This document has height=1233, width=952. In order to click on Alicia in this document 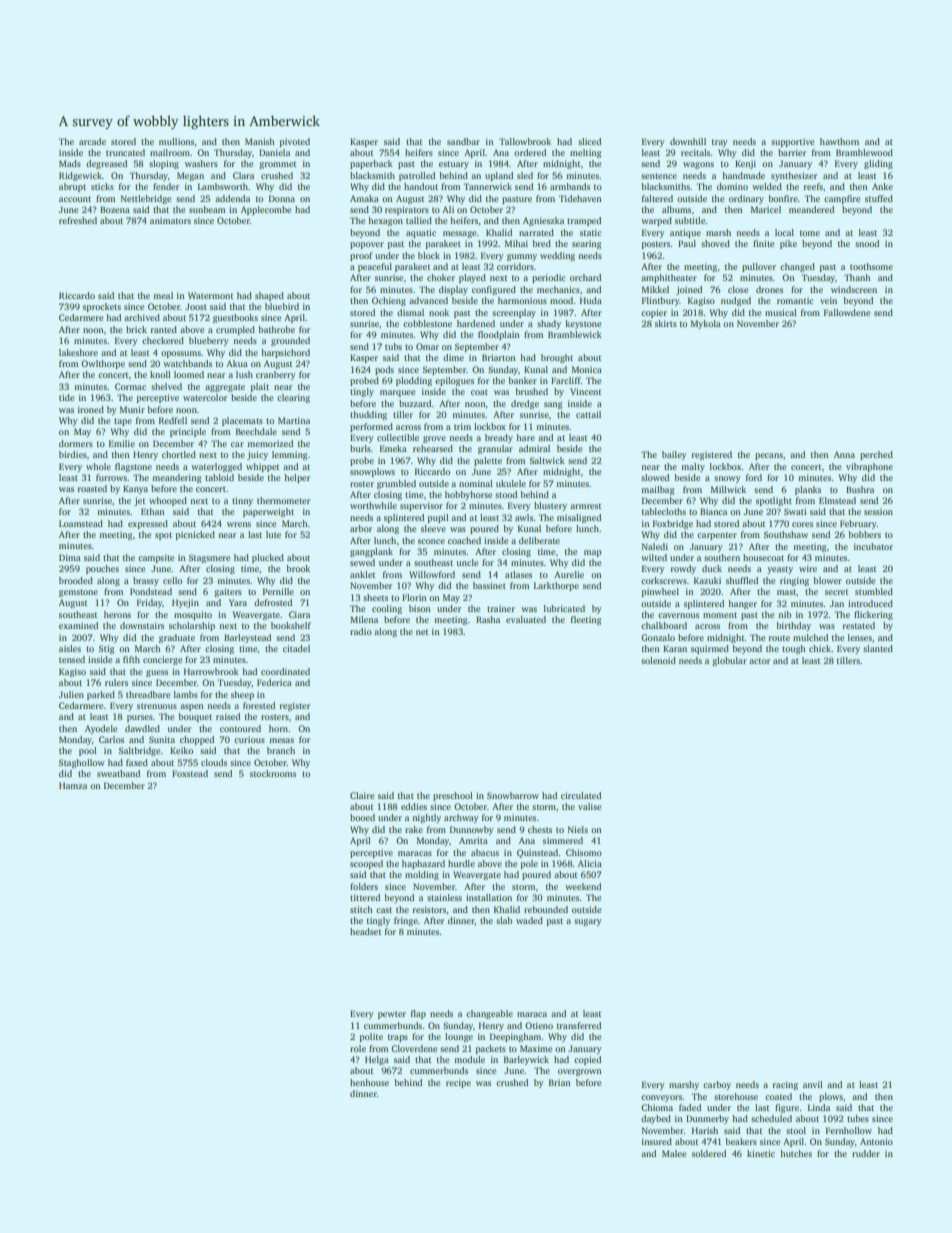, I will do `click(590, 863)`.
